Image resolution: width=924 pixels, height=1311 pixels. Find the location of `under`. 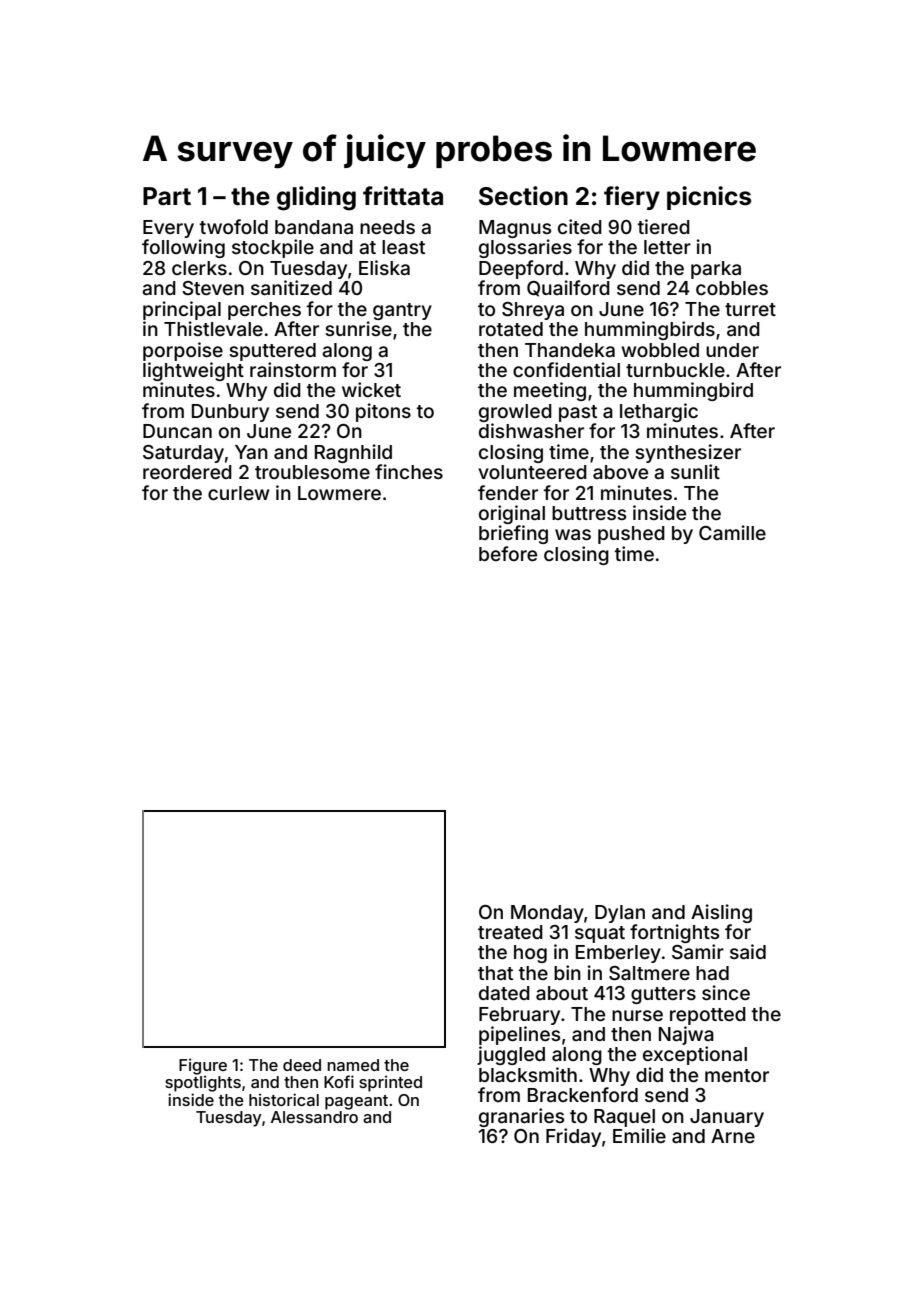

under is located at coordinates (732, 350).
